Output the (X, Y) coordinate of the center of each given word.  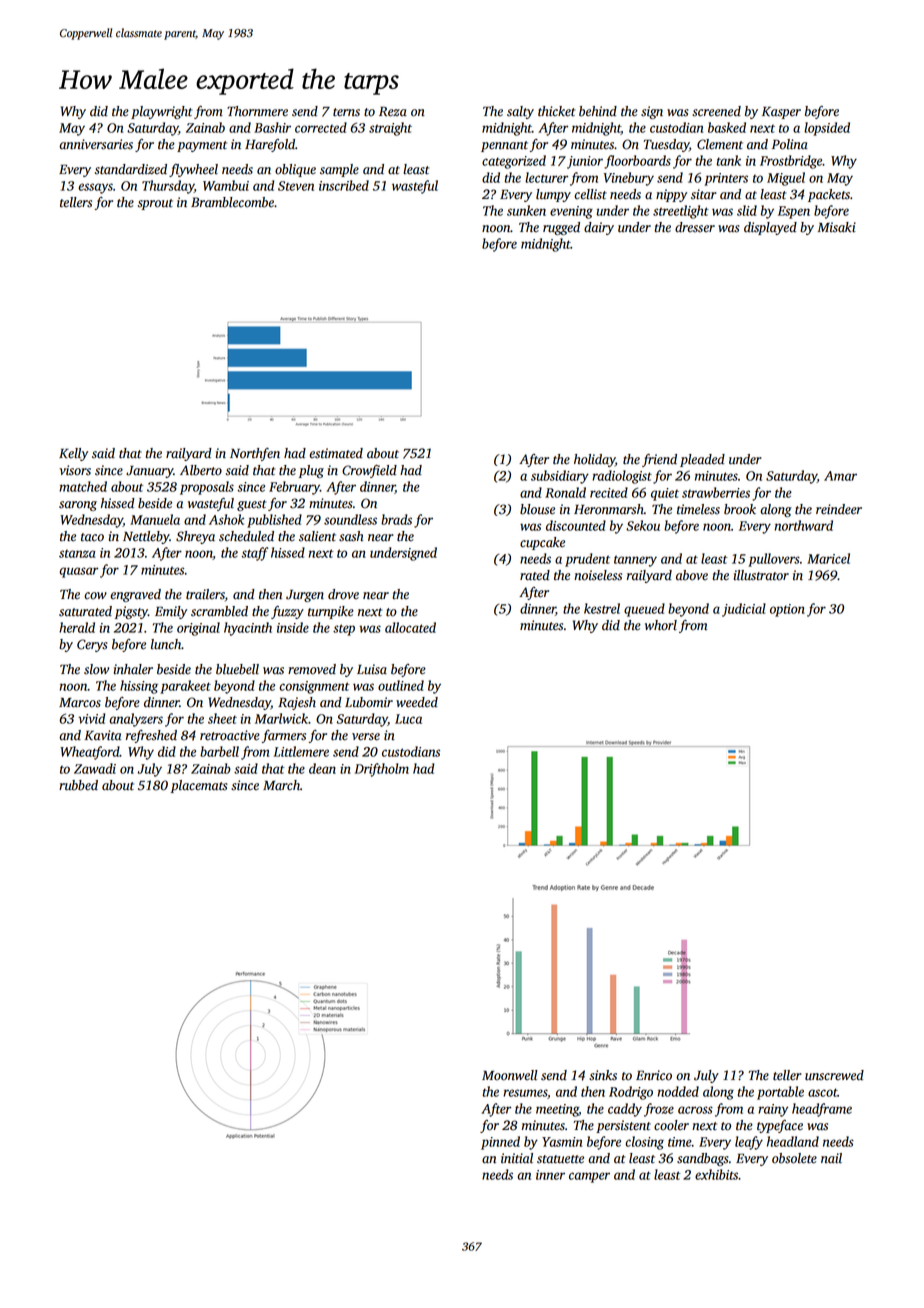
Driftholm (382, 770)
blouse (537, 509)
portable (780, 1093)
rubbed (78, 785)
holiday (594, 460)
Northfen (255, 454)
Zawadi (95, 768)
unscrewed (834, 1075)
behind (598, 111)
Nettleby (146, 537)
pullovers (774, 560)
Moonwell (510, 1075)
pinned (500, 1143)
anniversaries (96, 144)
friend (659, 460)
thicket (556, 111)
